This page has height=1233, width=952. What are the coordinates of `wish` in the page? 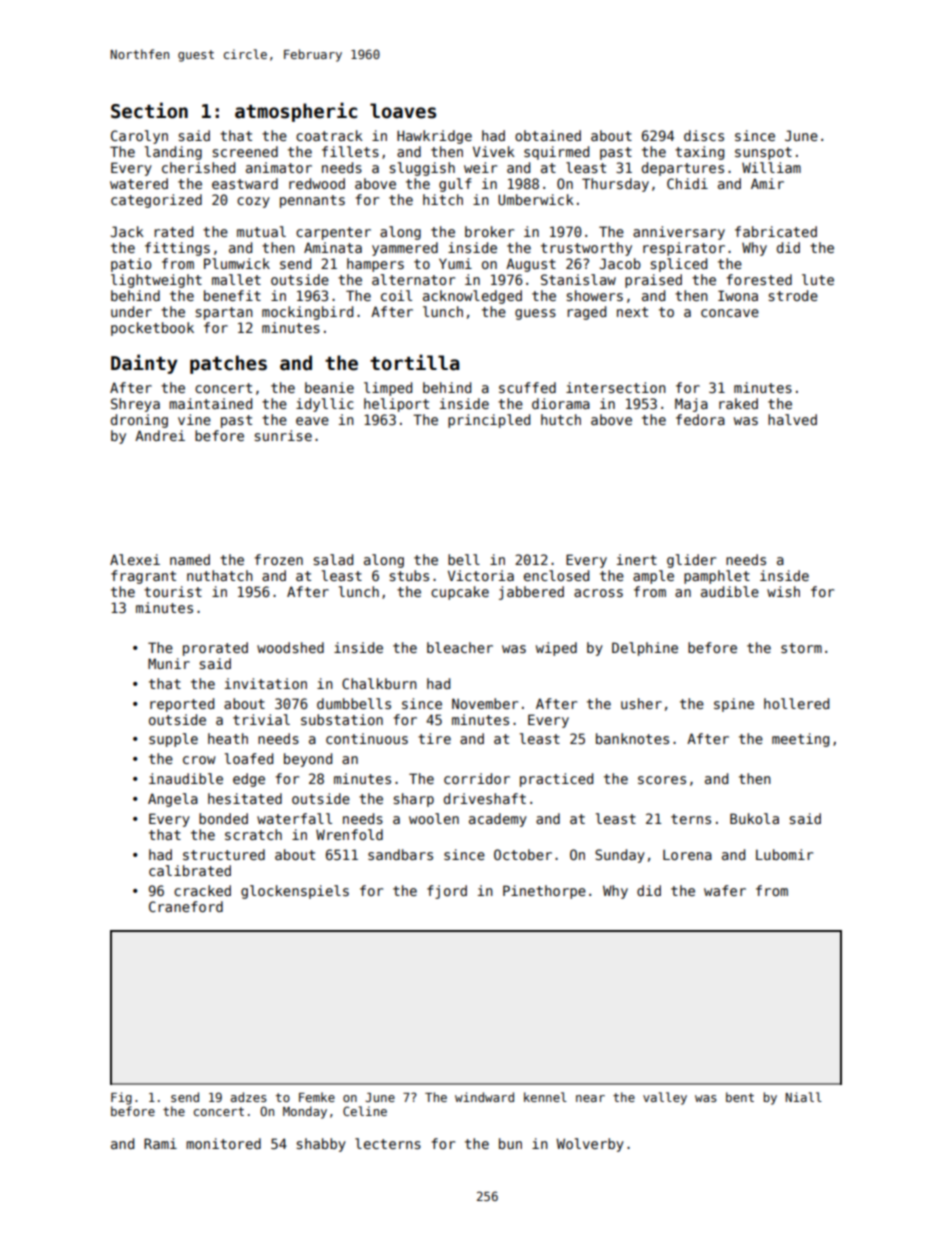 It's located at (783, 591).
